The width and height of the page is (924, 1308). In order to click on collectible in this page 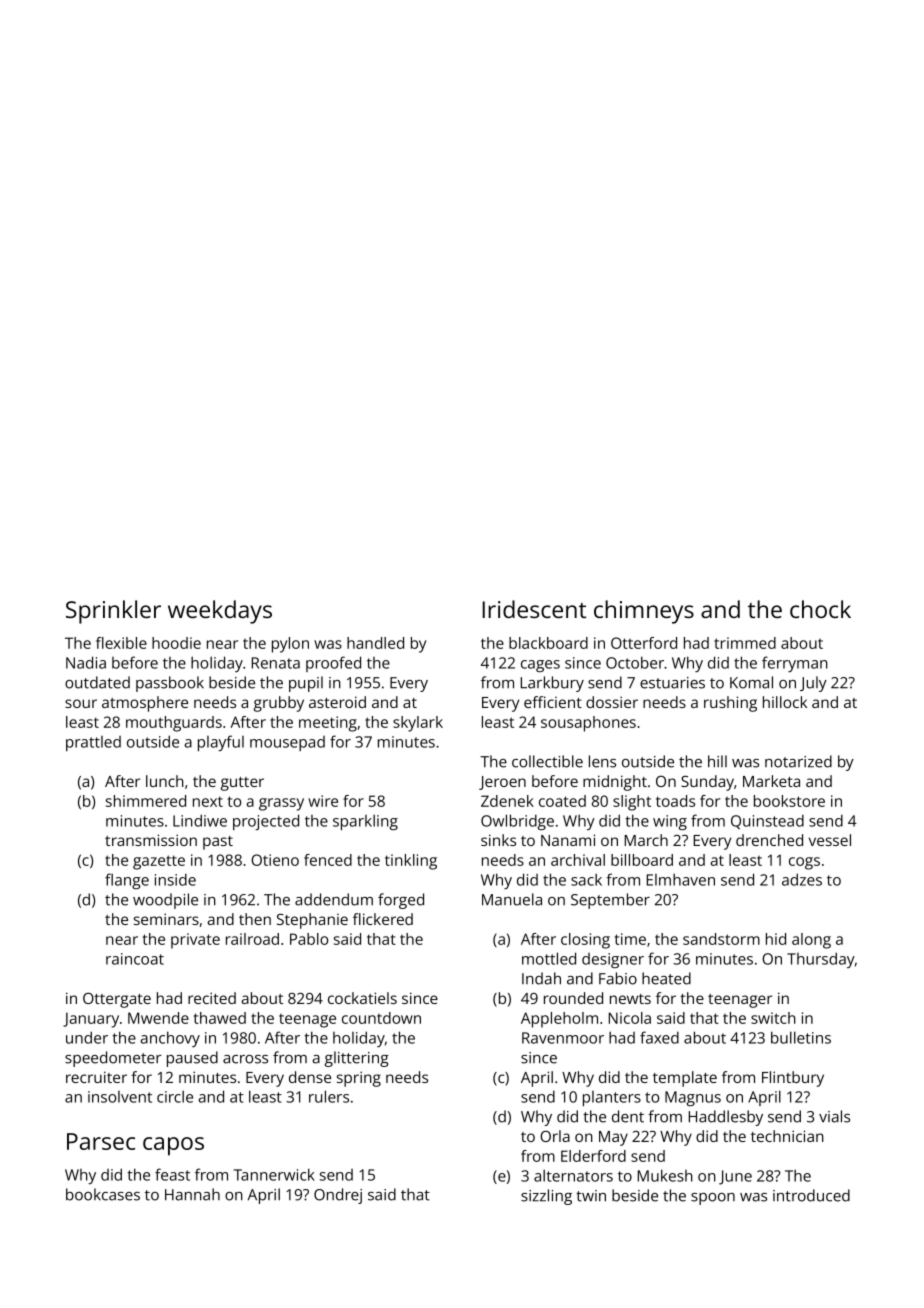, I will do `click(547, 761)`.
